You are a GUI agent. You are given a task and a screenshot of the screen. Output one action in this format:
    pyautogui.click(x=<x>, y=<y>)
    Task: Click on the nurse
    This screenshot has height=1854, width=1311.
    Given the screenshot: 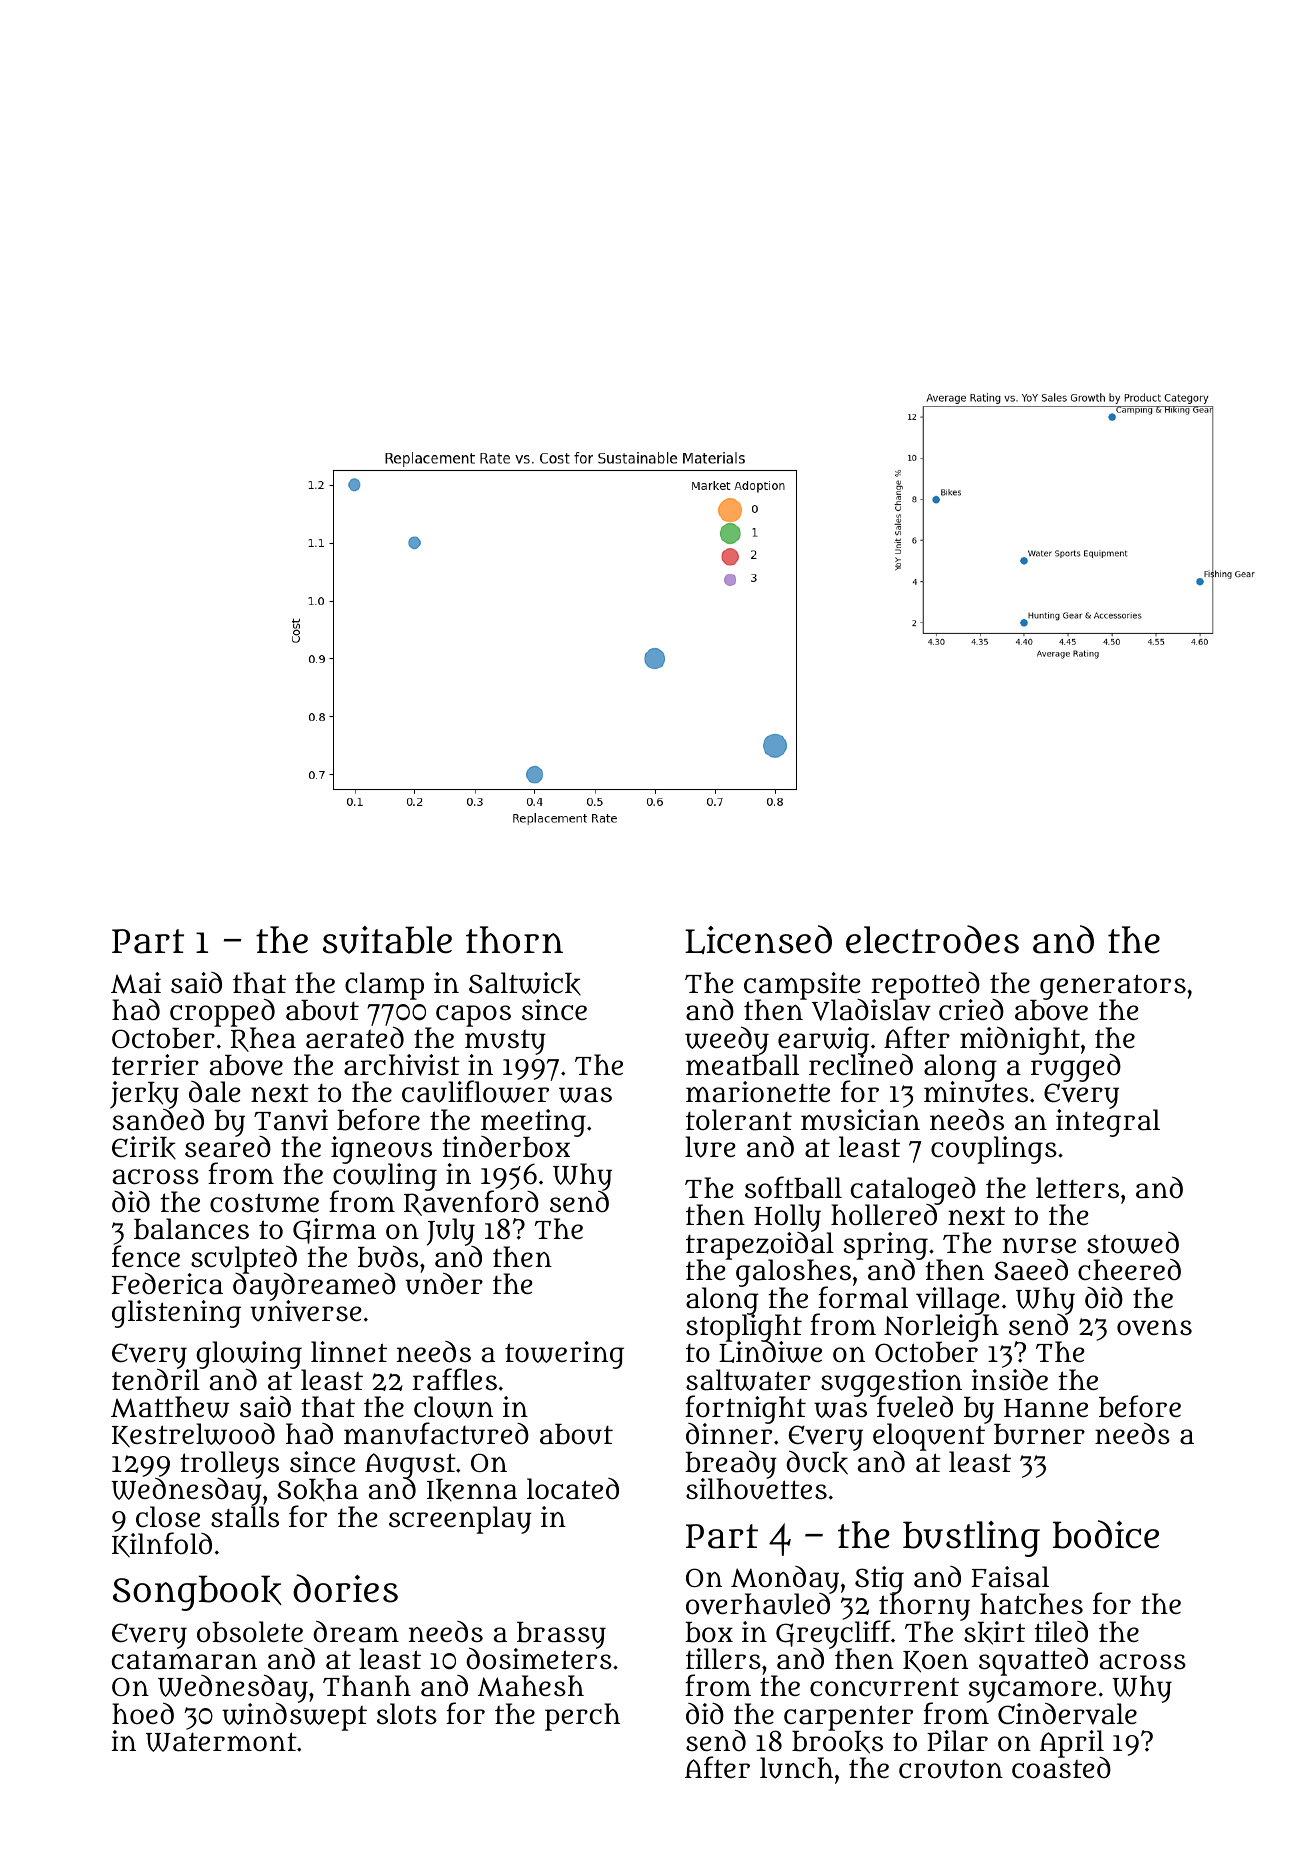 What is the action you would take?
    pyautogui.click(x=1039, y=1246)
